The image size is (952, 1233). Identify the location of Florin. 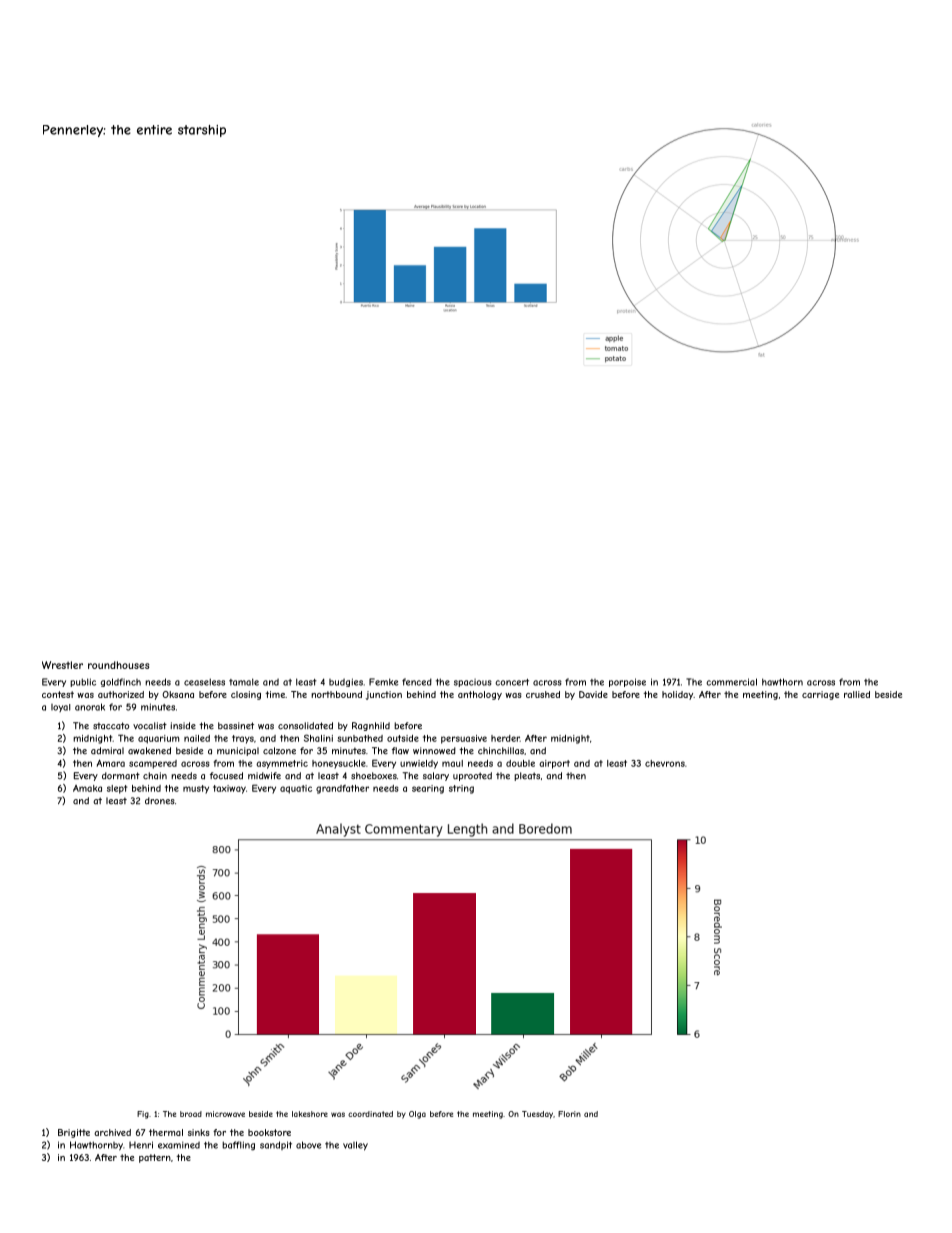
(569, 1114).
